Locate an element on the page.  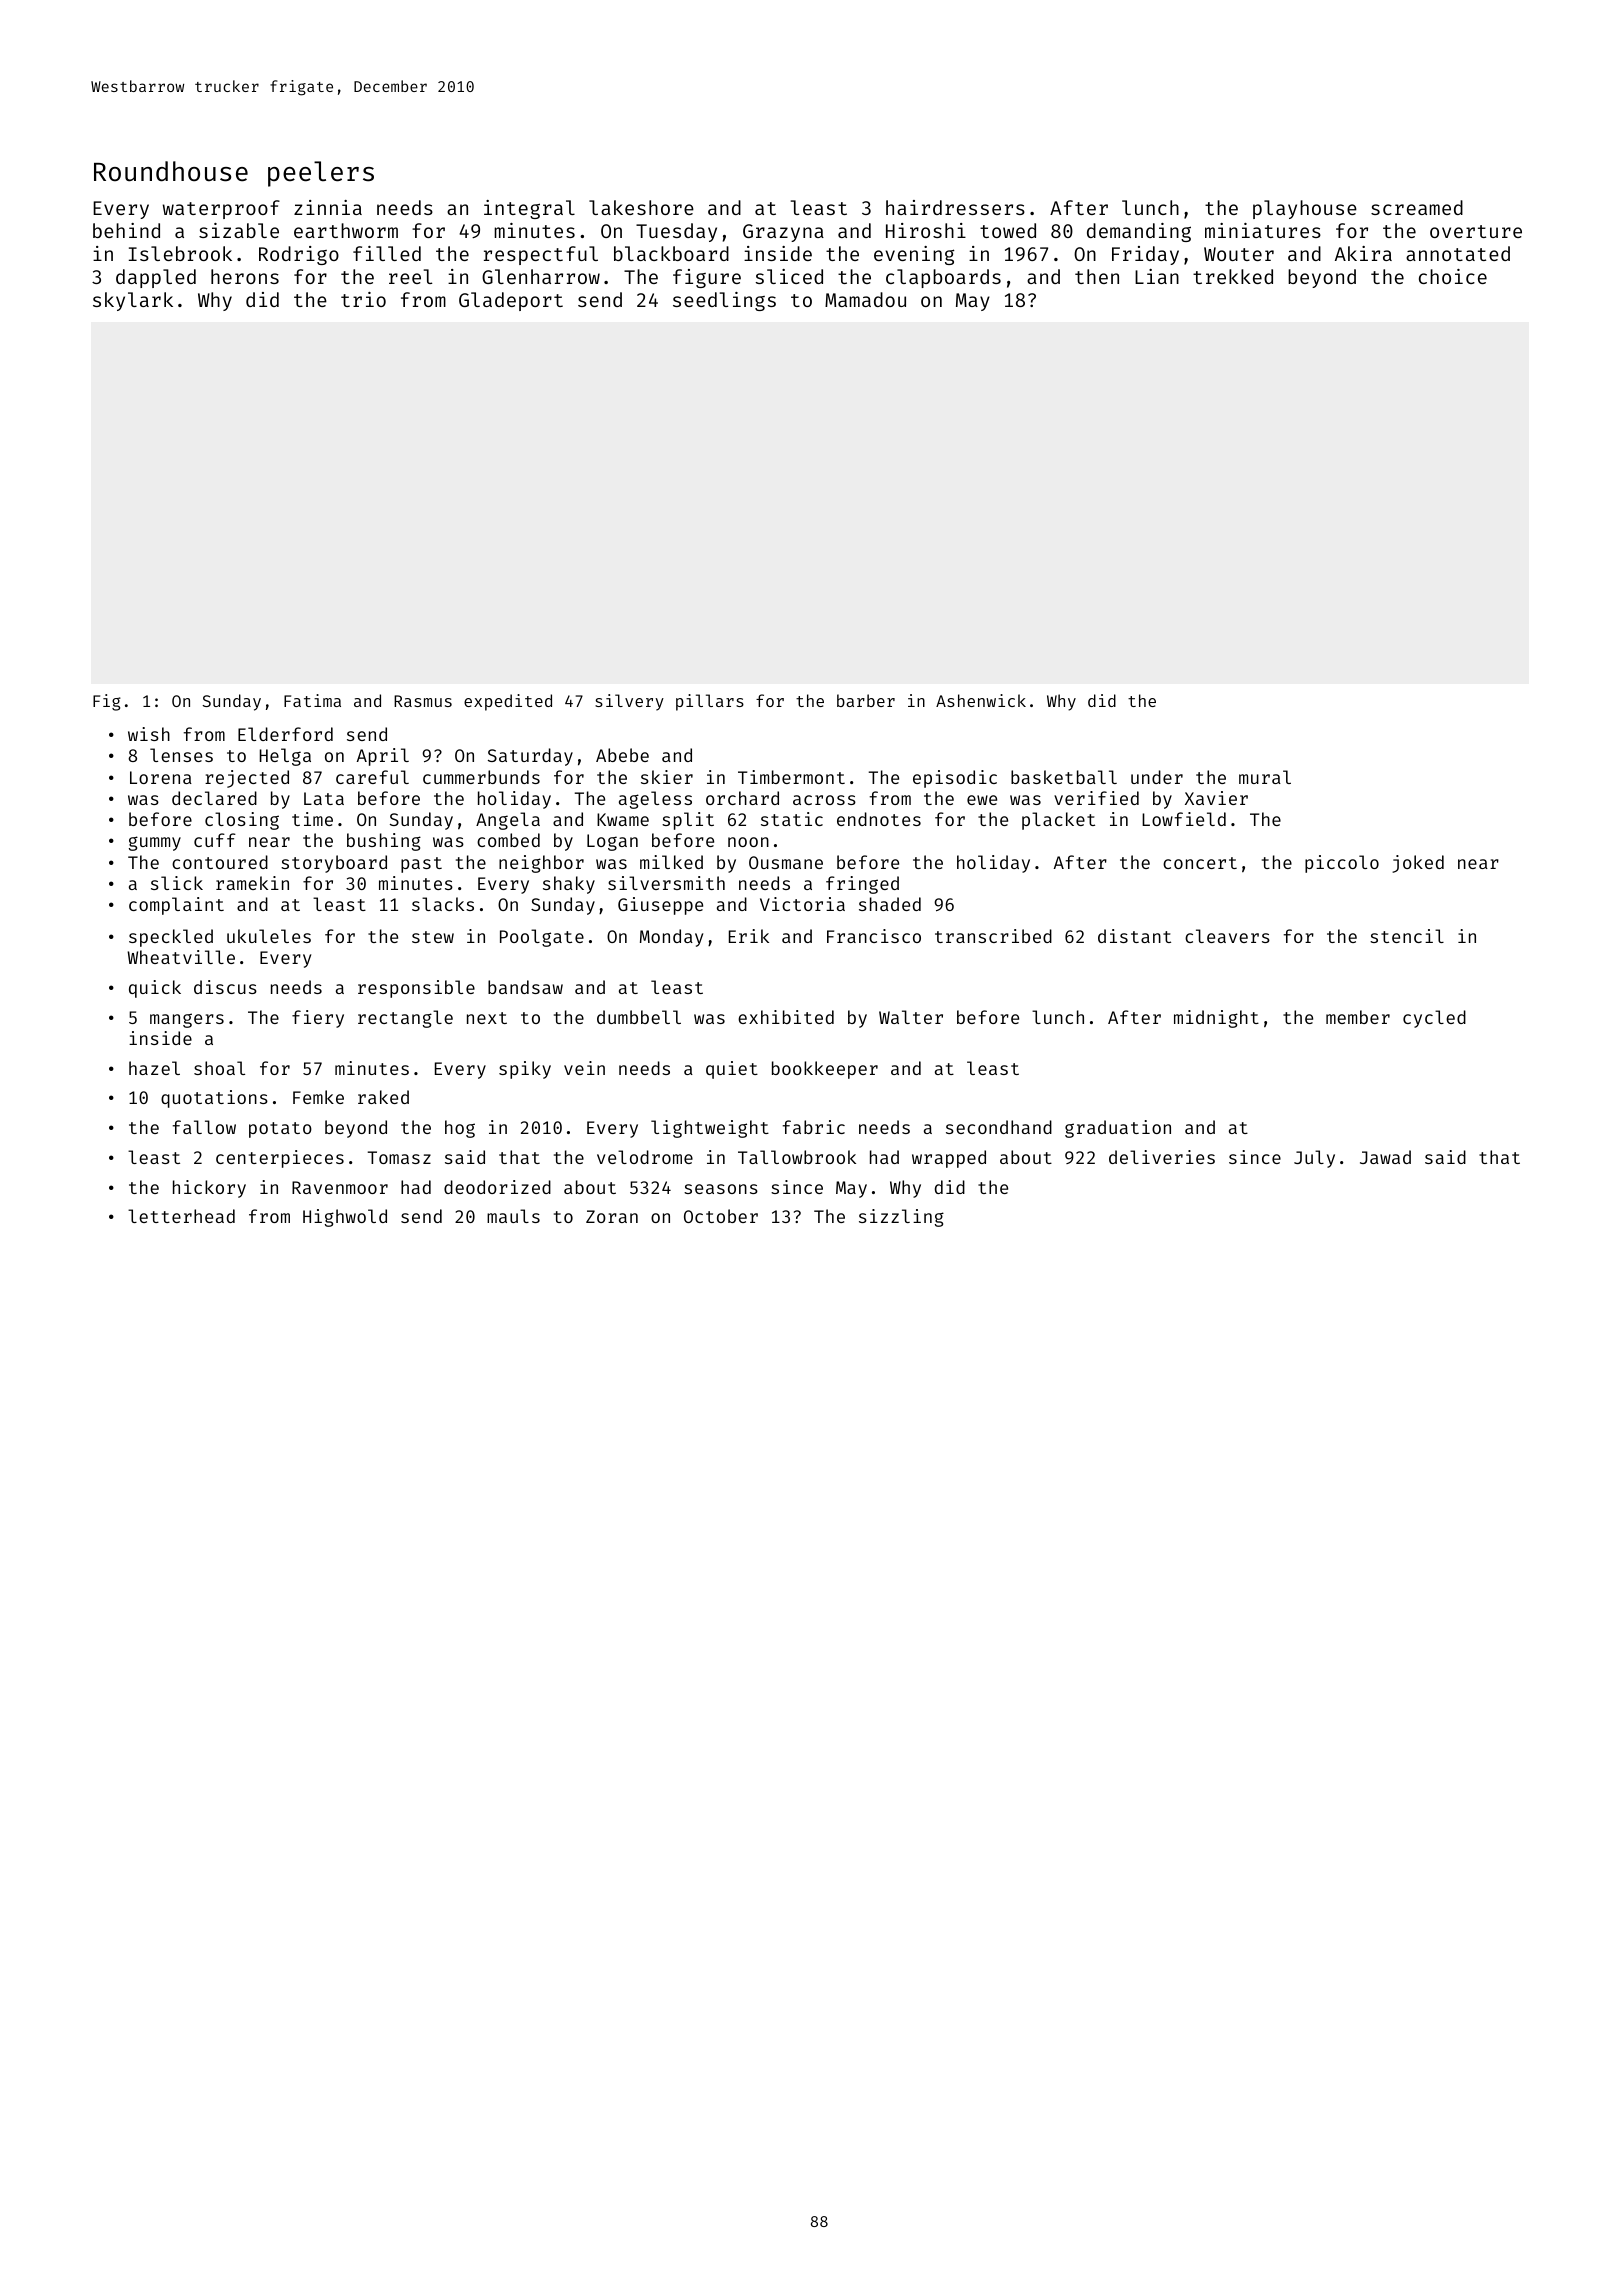
trio is located at coordinates (363, 299).
